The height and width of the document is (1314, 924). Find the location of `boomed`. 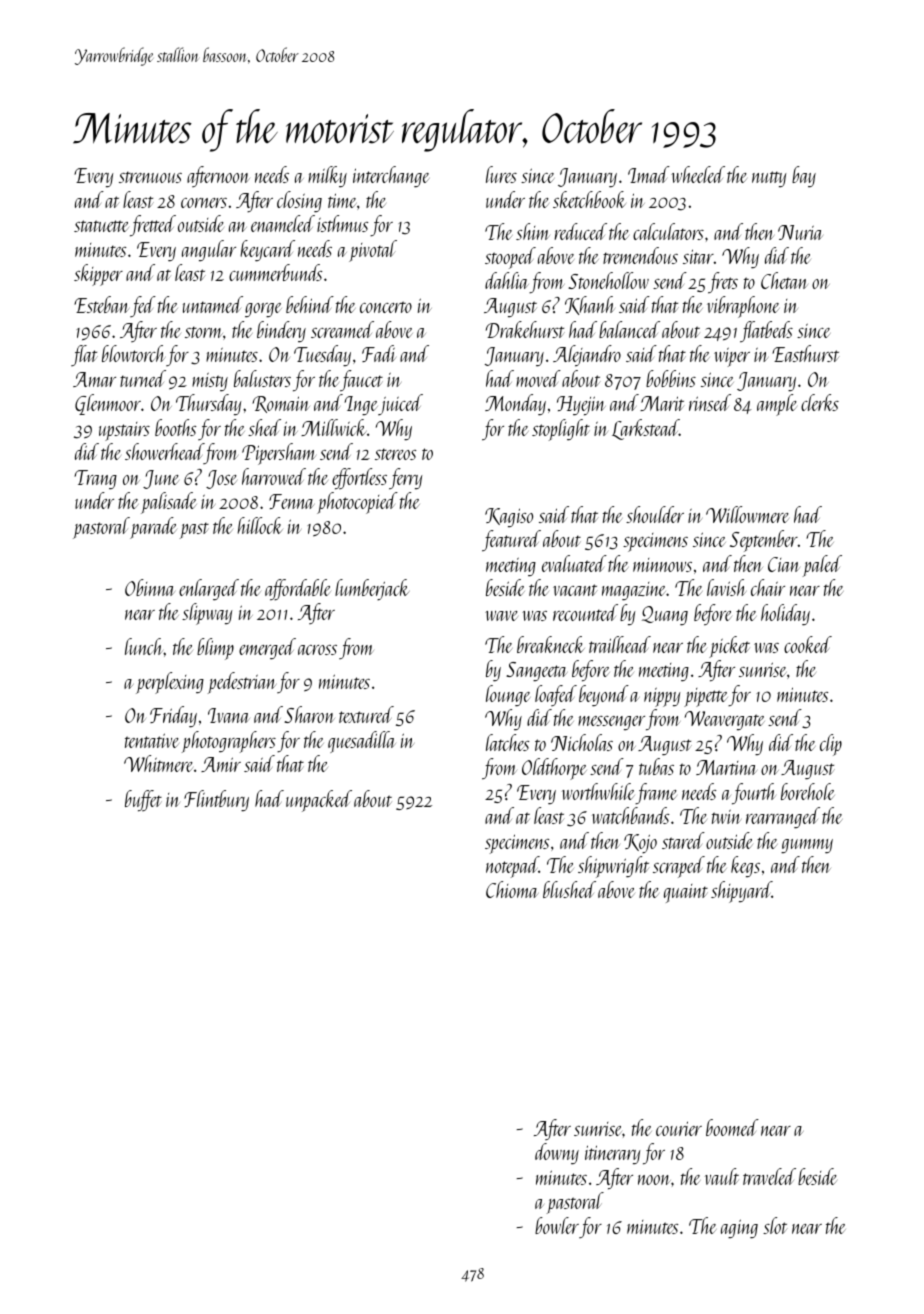

boomed is located at coordinates (732, 1127).
